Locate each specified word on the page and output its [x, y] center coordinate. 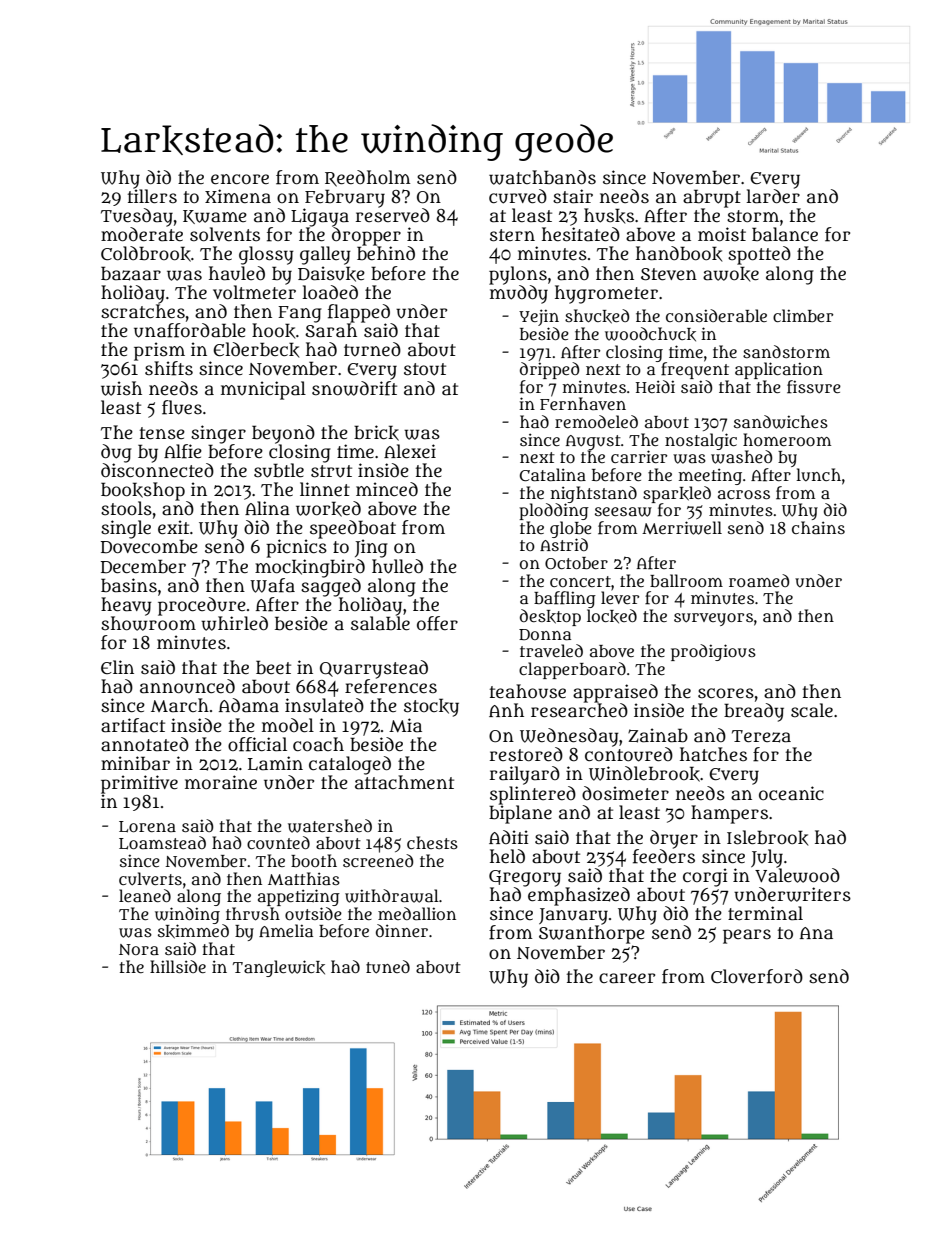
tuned [388, 967]
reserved [393, 215]
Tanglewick [279, 968]
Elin [117, 667]
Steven [669, 274]
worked [328, 509]
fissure [814, 387]
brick [376, 433]
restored [526, 754]
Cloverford [757, 976]
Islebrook [767, 838]
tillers [152, 196]
